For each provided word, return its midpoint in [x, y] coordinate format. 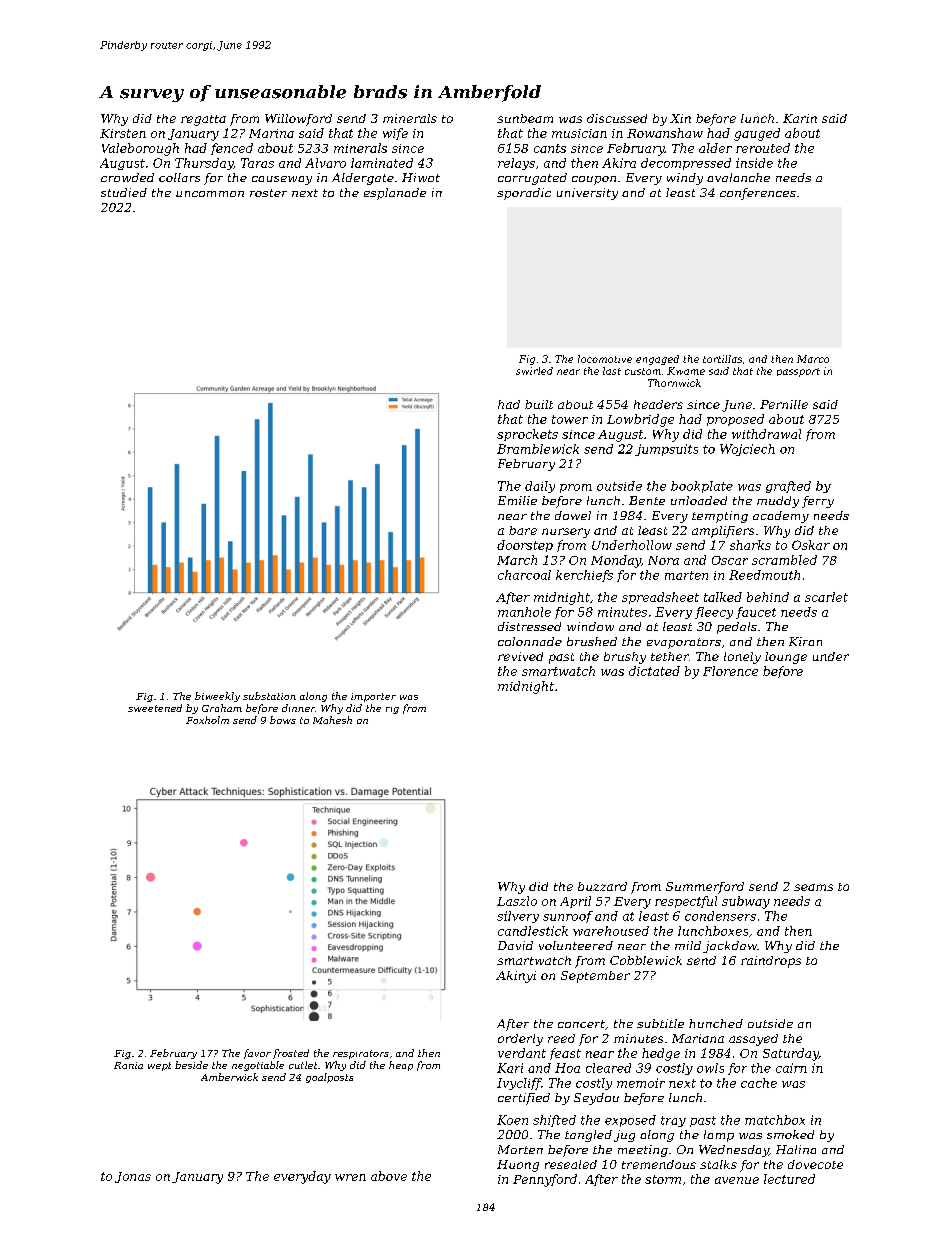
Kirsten [123, 133]
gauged [757, 134]
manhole [524, 612]
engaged [657, 360]
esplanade [395, 194]
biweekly [217, 697]
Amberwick [229, 1077]
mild [688, 945]
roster [268, 193]
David [515, 945]
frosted [291, 1054]
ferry [818, 502]
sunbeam [525, 118]
